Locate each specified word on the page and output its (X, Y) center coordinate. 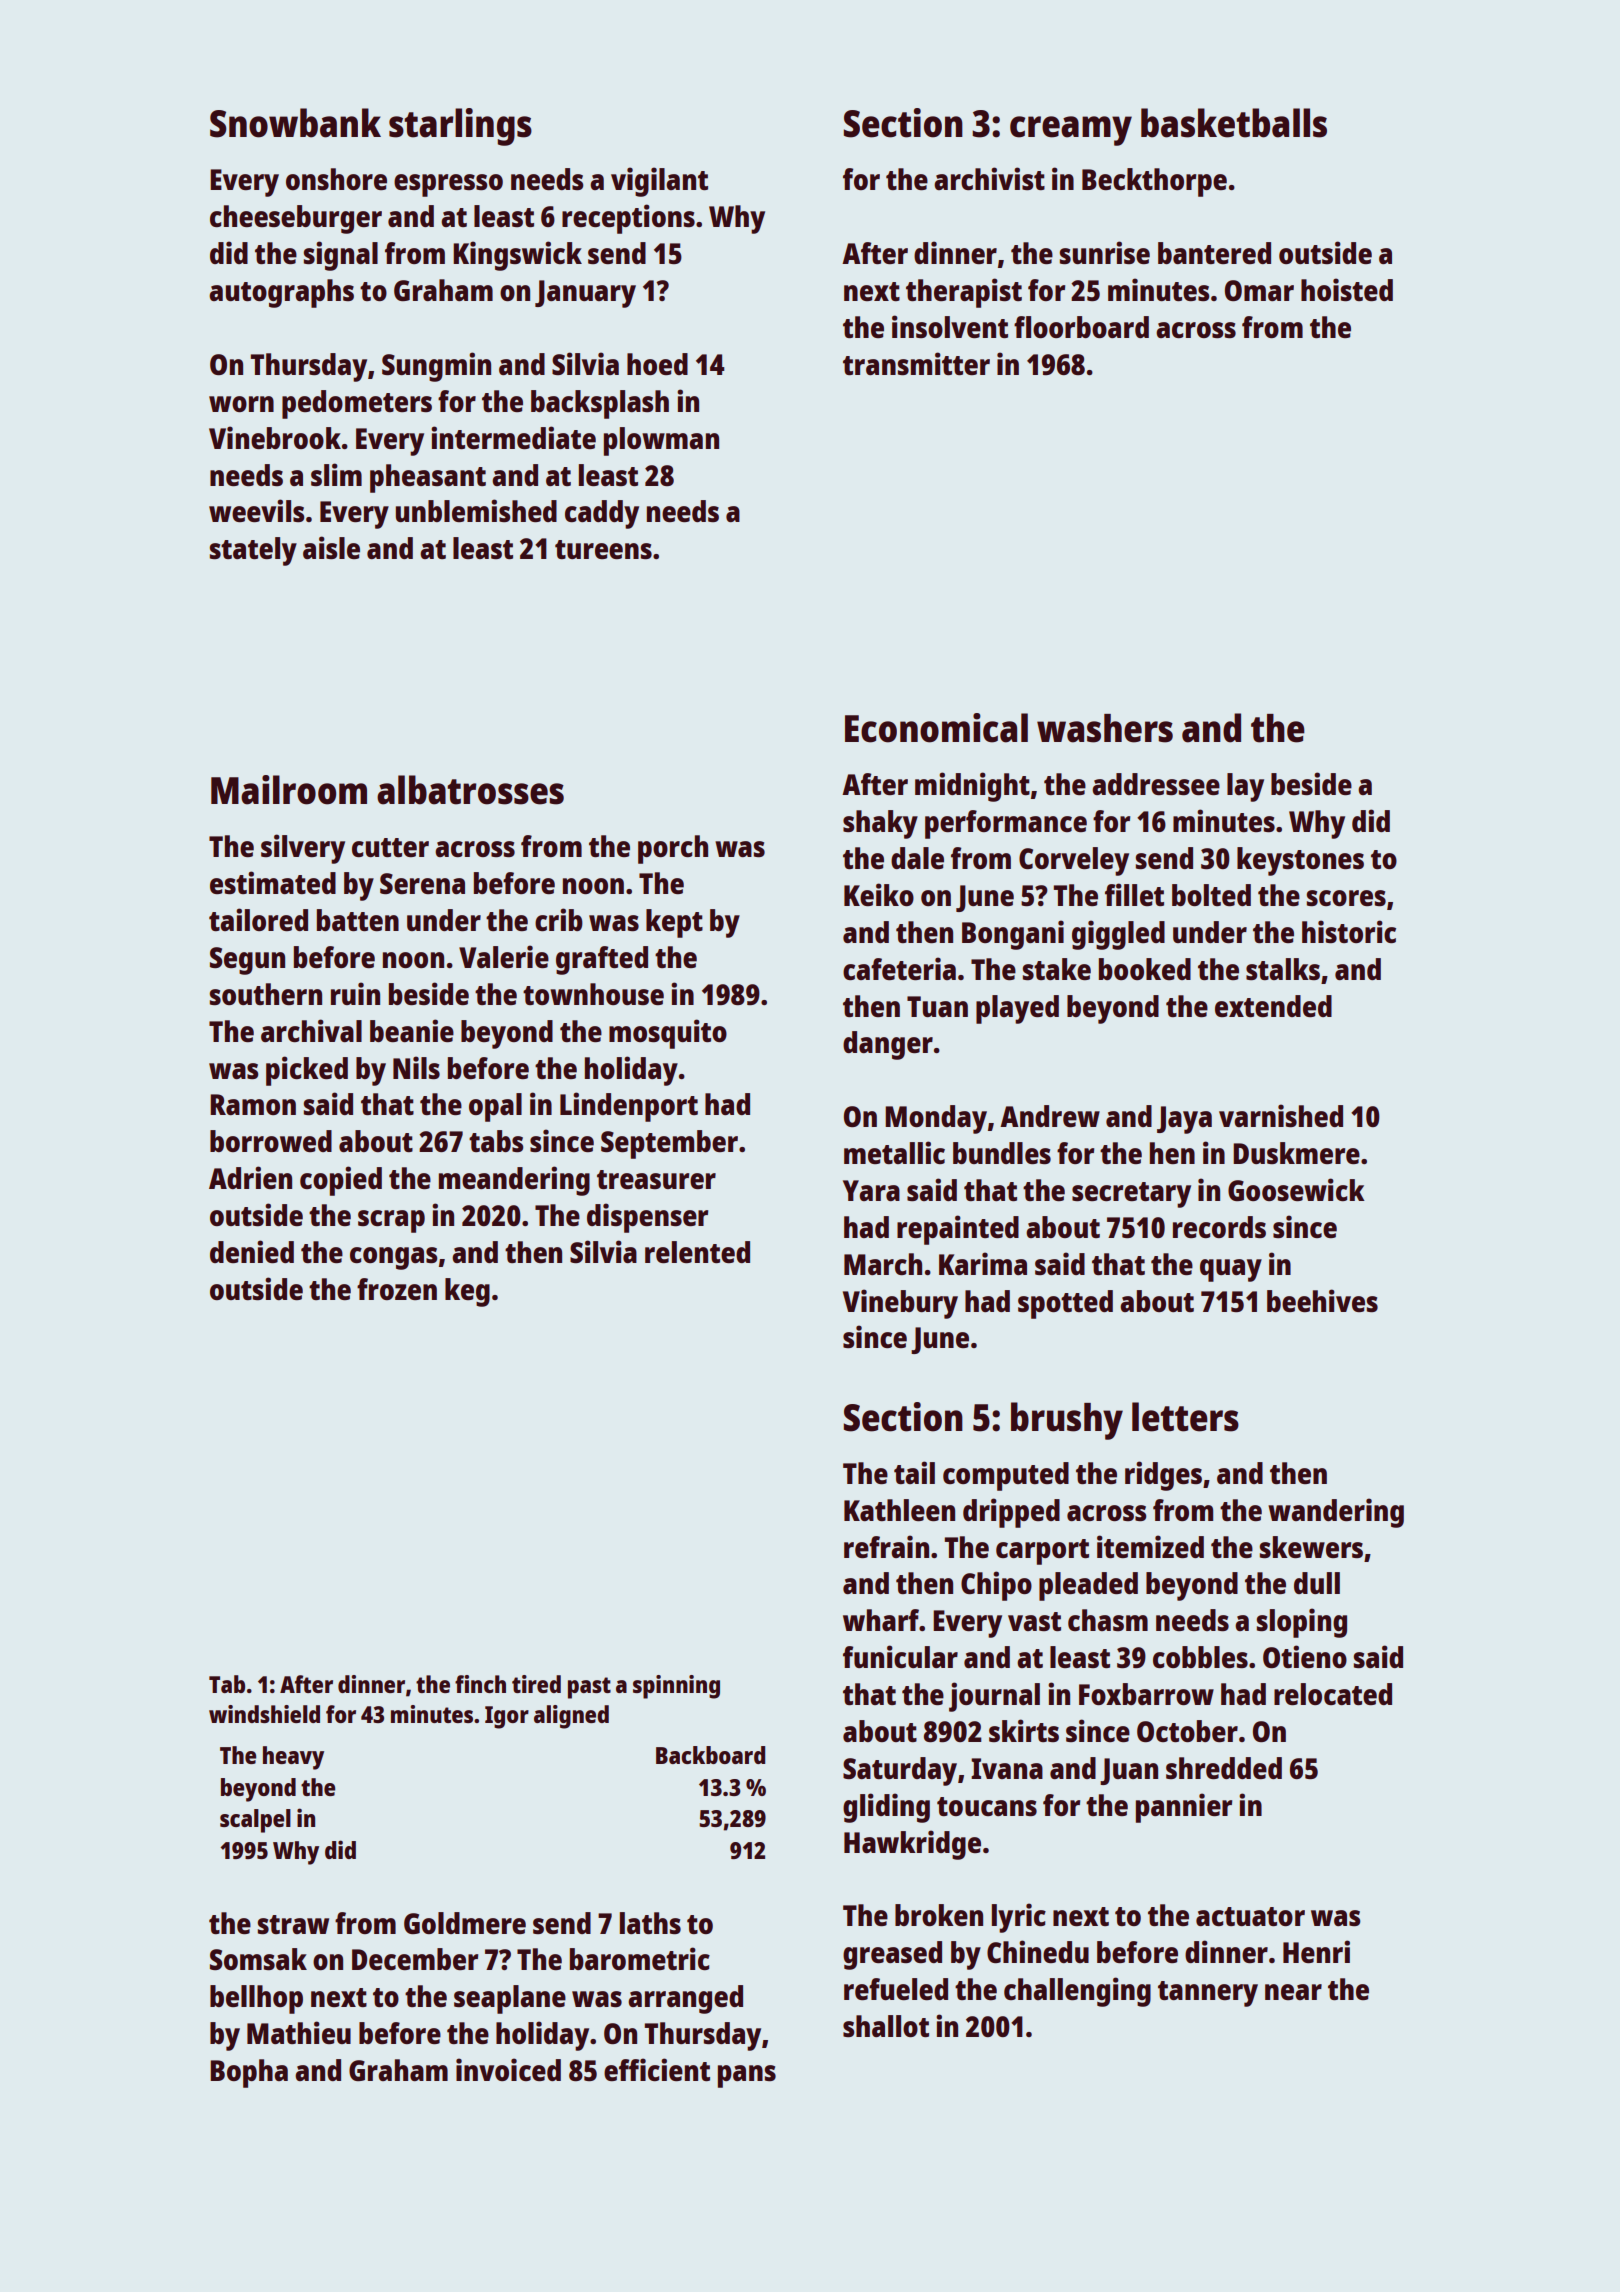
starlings (460, 127)
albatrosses (470, 790)
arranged (685, 1999)
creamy (1071, 131)
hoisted (1347, 289)
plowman (661, 441)
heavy (293, 1758)
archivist (989, 178)
